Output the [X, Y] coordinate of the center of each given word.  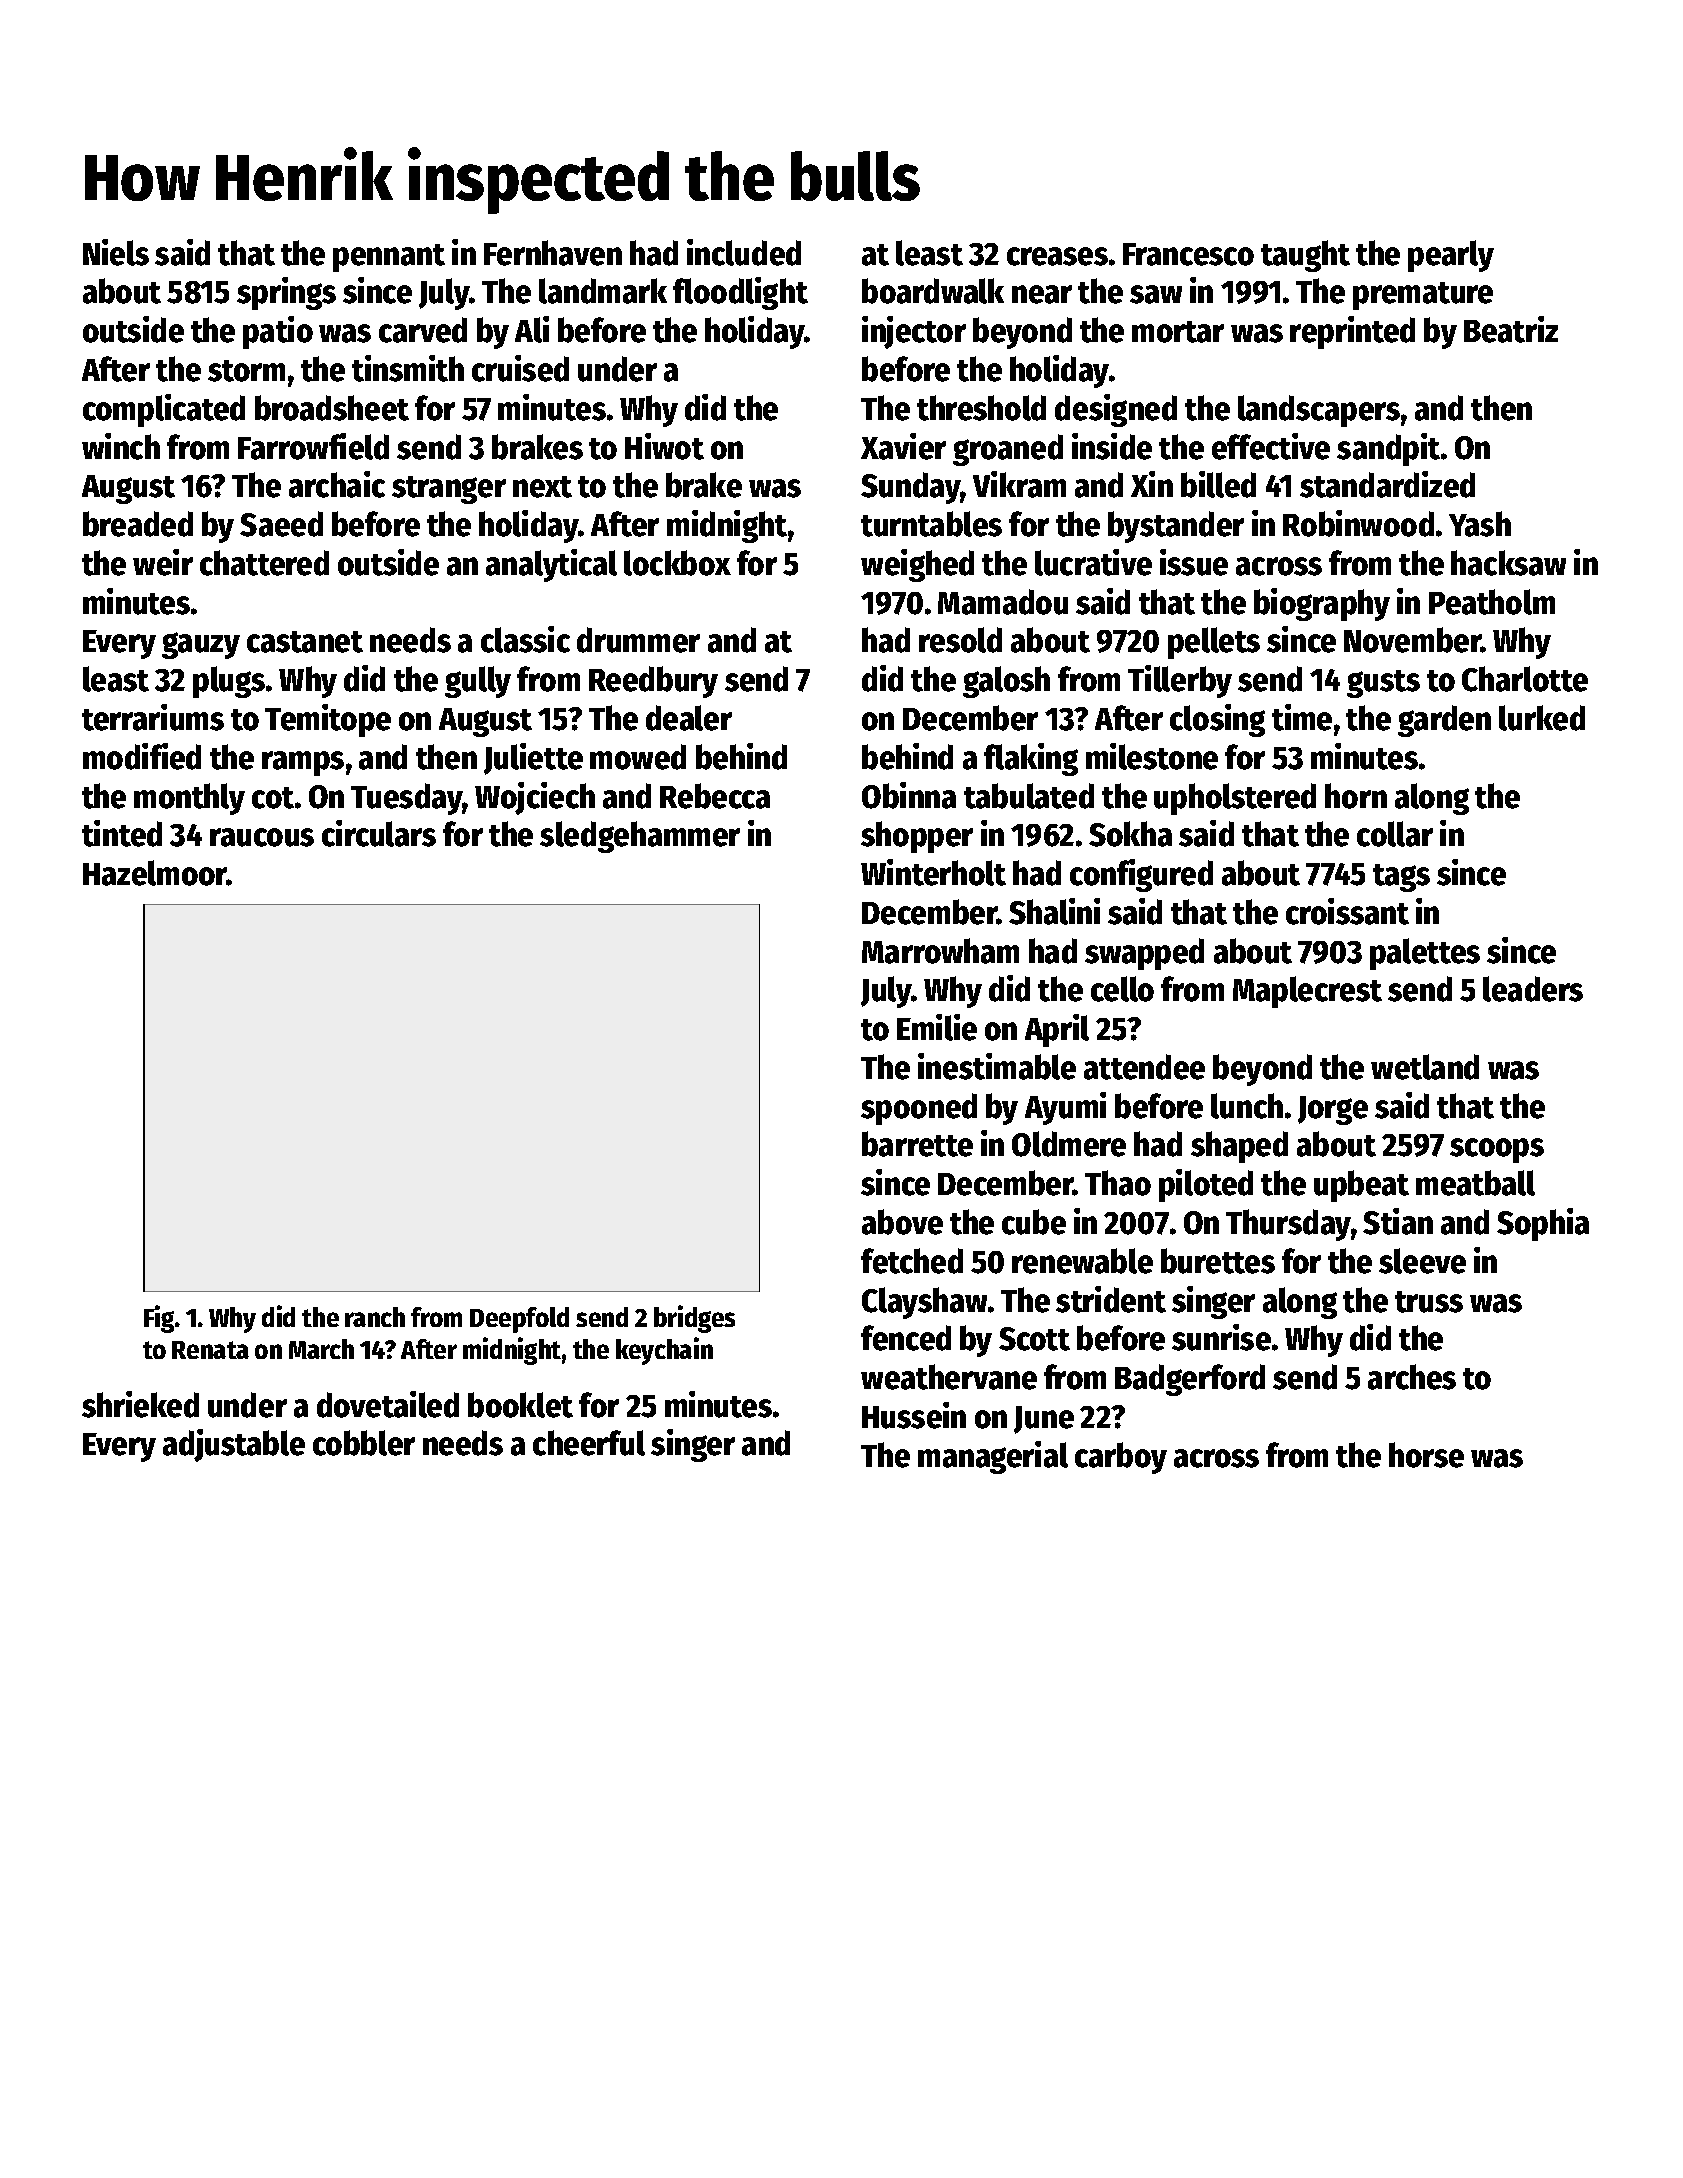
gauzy [201, 645]
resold [960, 640]
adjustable [234, 1445]
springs [286, 293]
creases [1057, 256]
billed [1218, 484]
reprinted [1352, 332]
